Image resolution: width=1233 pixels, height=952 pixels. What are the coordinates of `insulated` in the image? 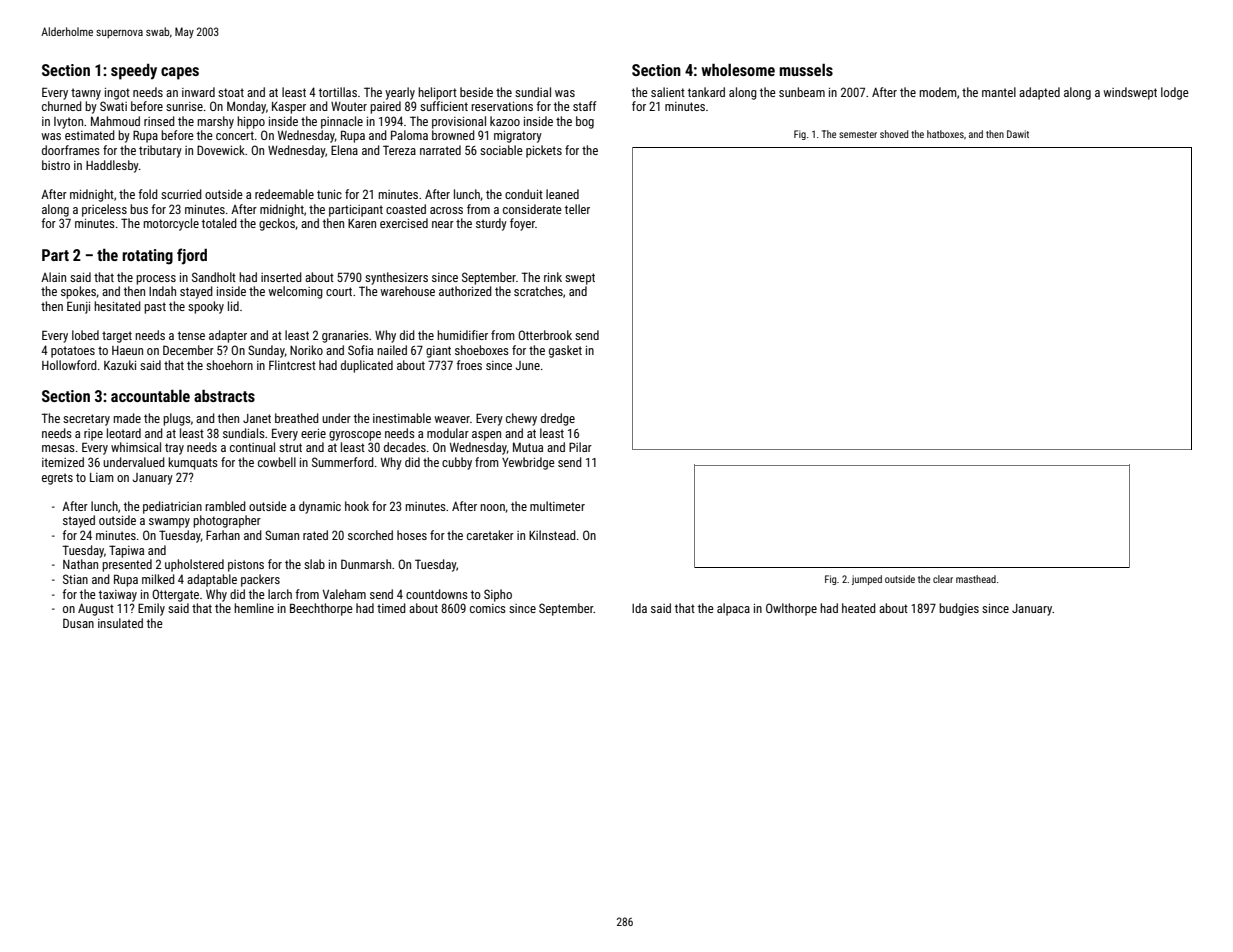 It's located at (120, 623).
